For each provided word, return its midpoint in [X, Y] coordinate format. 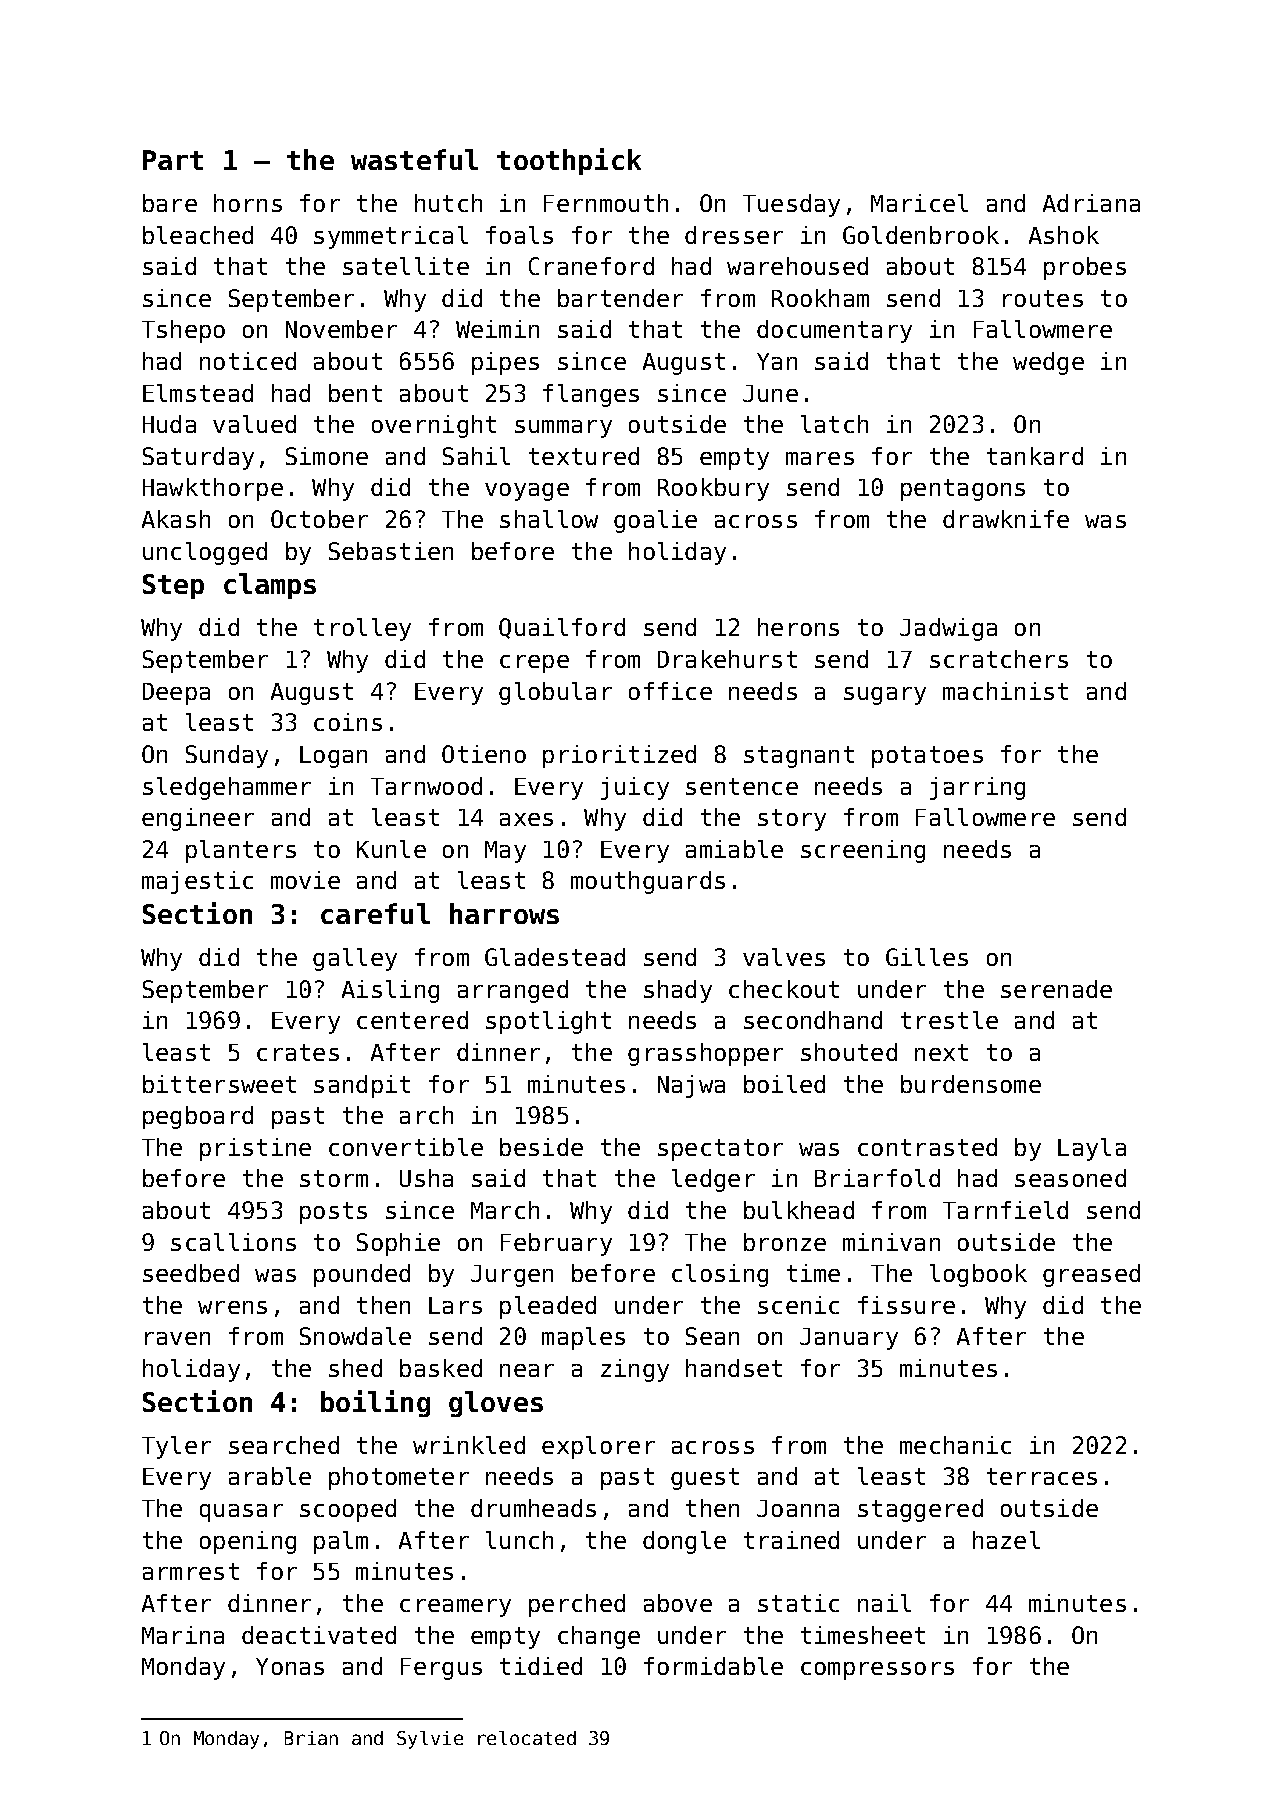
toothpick [569, 161]
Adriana [1091, 203]
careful [375, 913]
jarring [977, 788]
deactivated [319, 1635]
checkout [784, 989]
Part [173, 160]
